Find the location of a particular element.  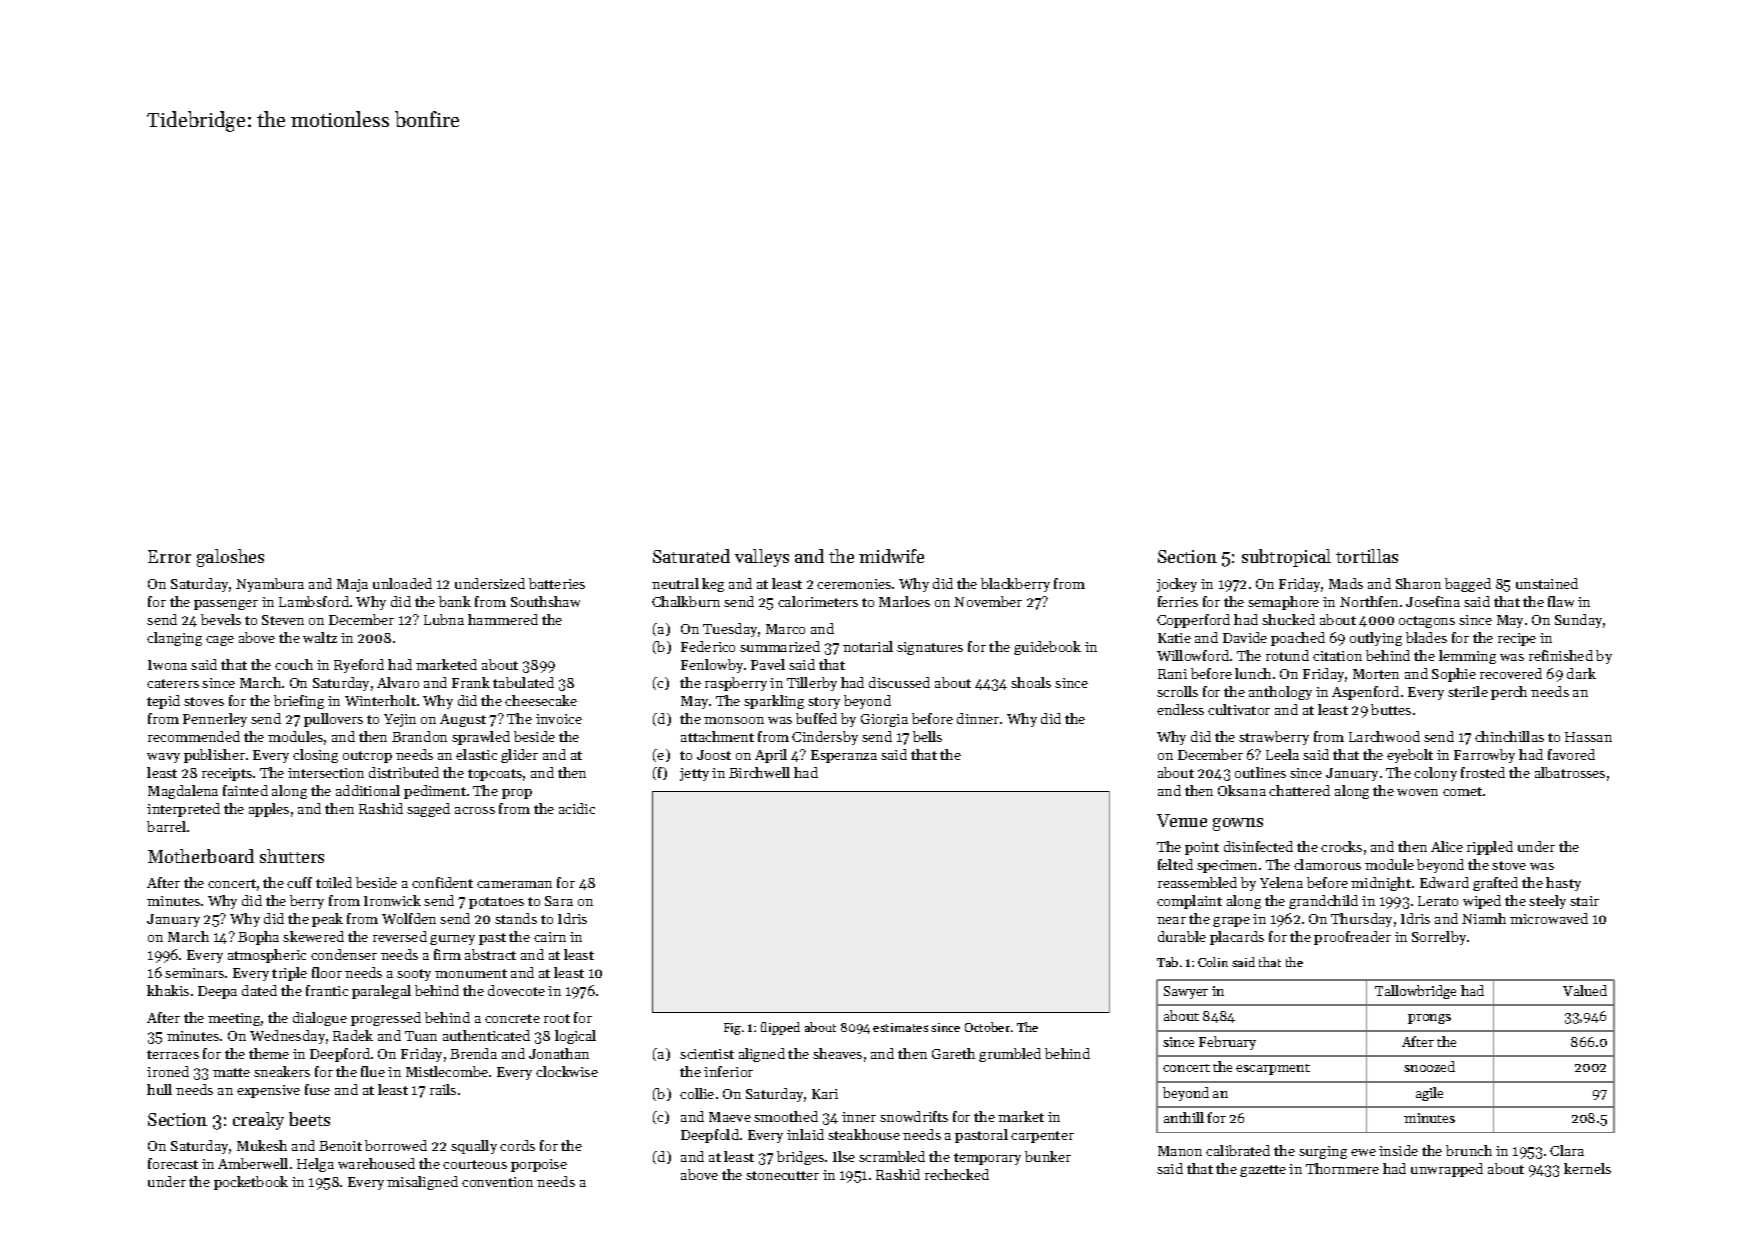

anthology is located at coordinates (1280, 693).
